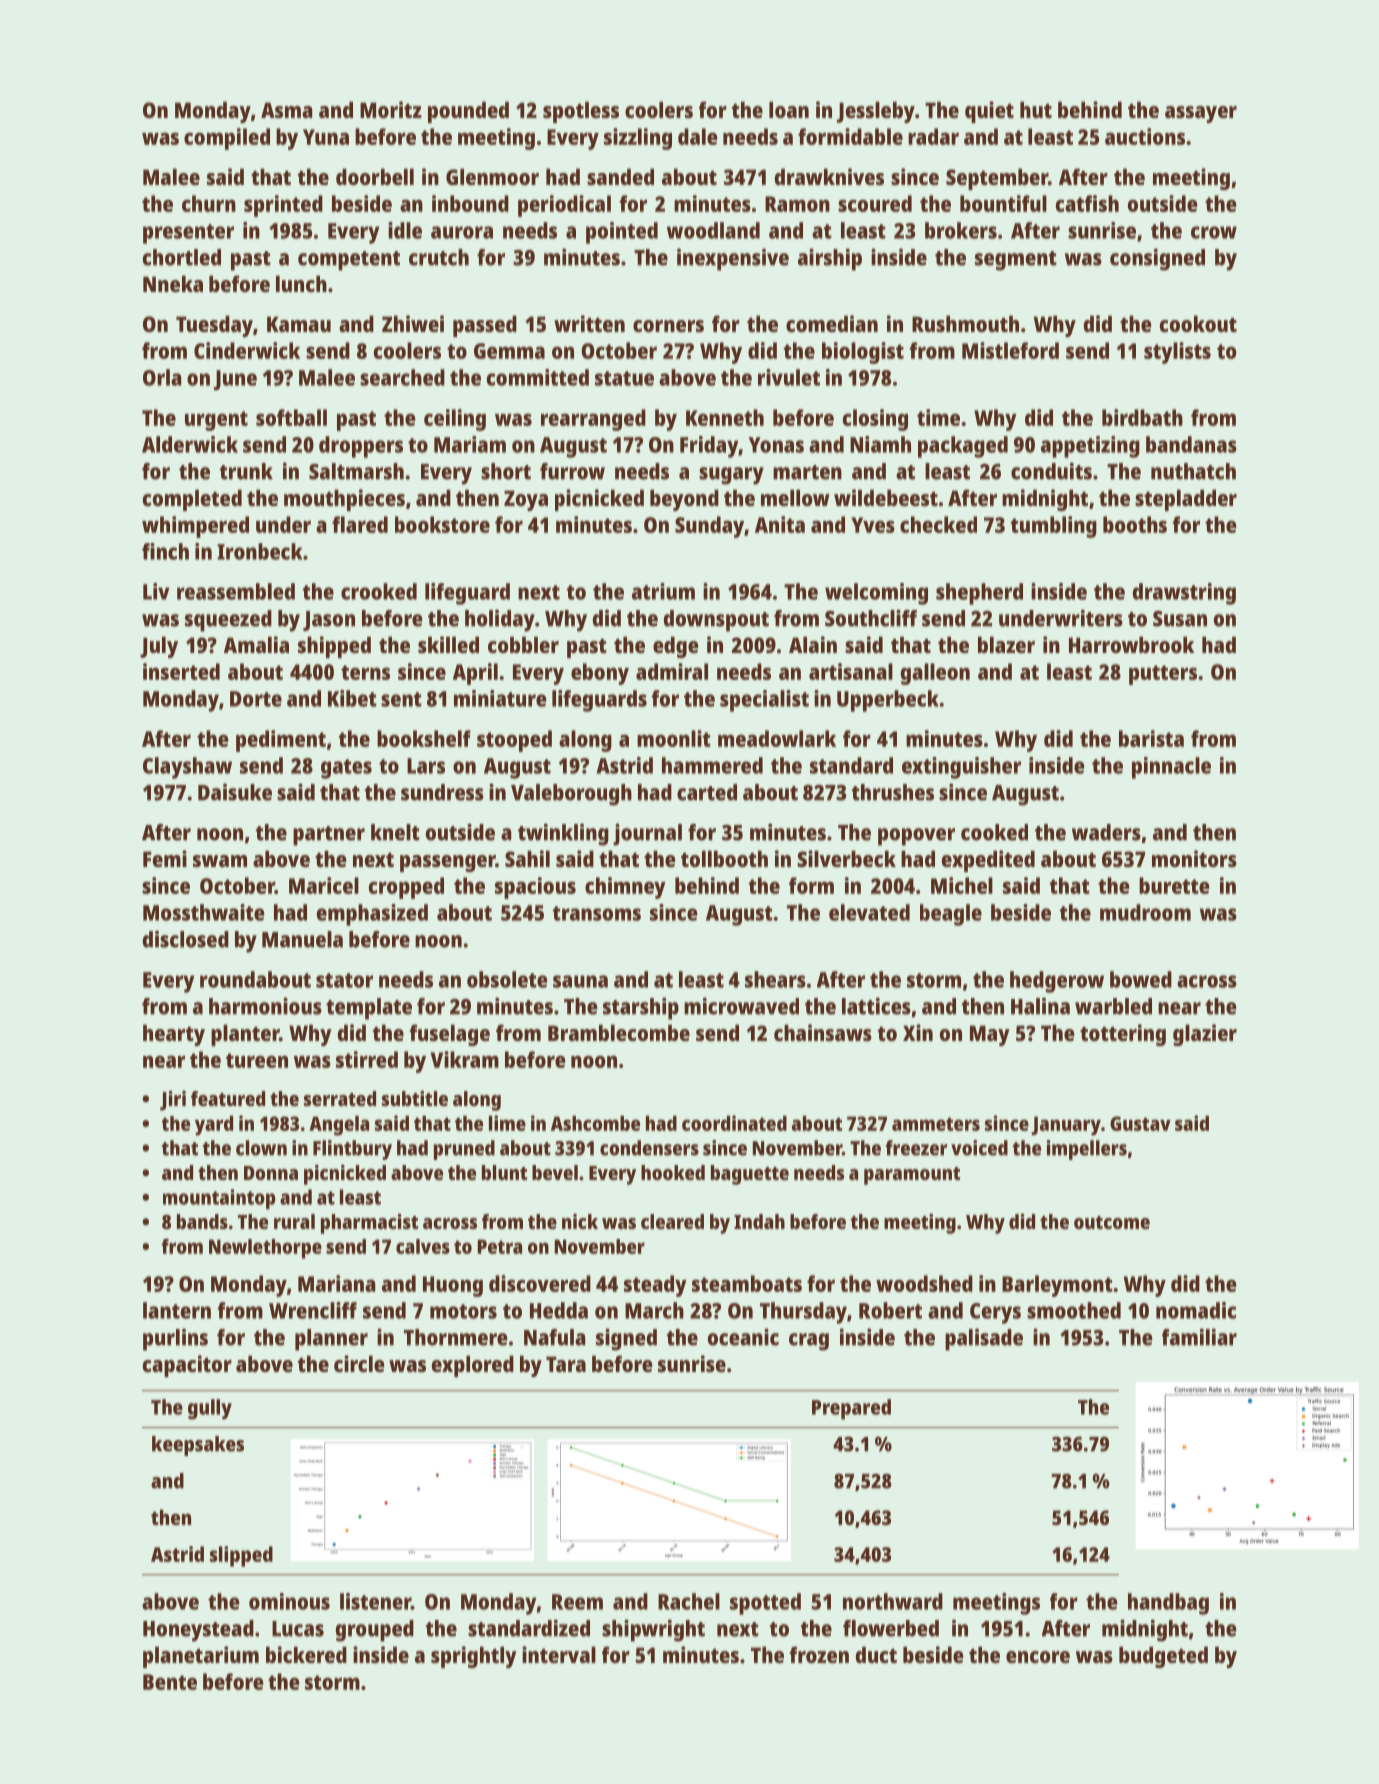  I want to click on Thornmere, so click(456, 1337).
